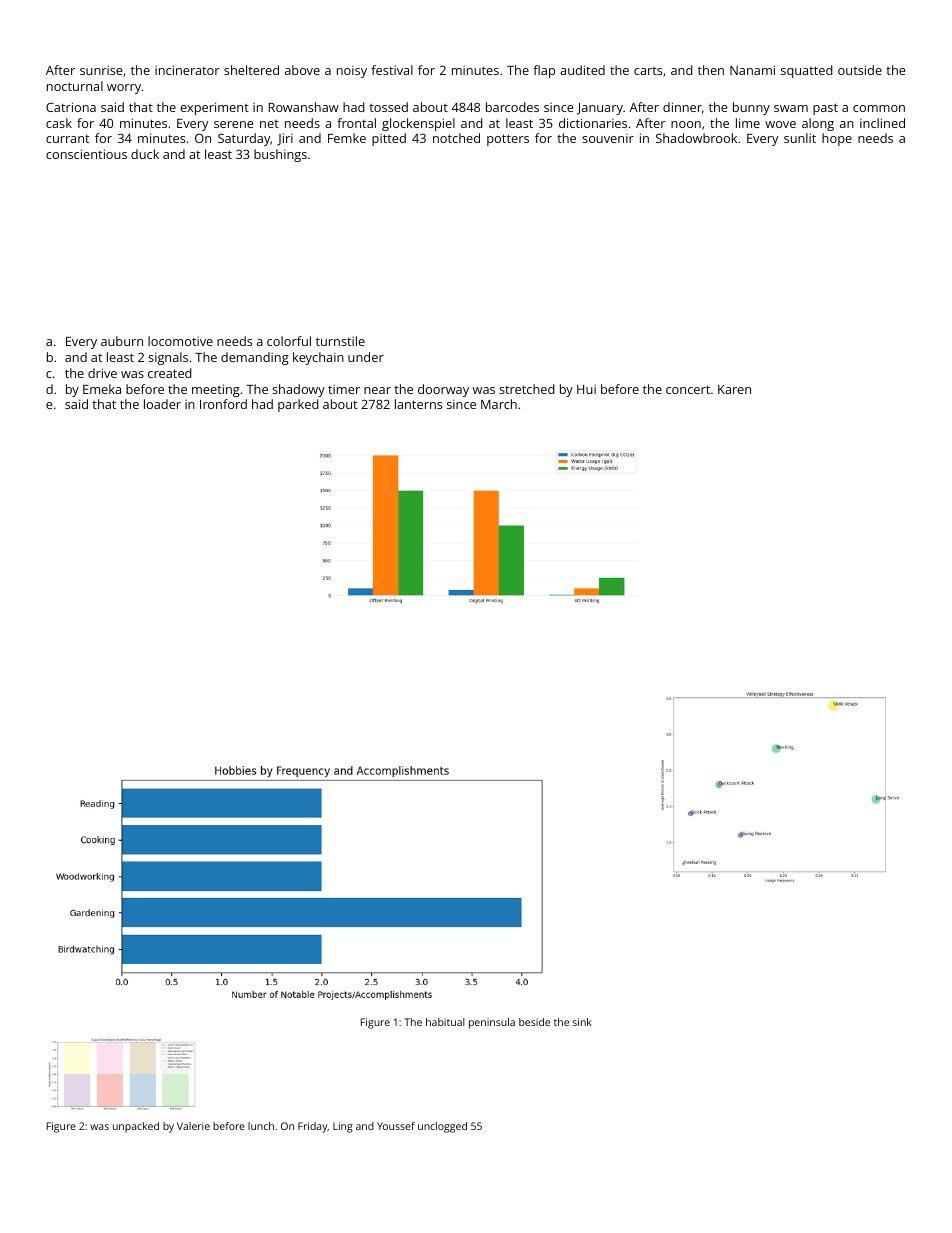  I want to click on duck, so click(145, 154).
